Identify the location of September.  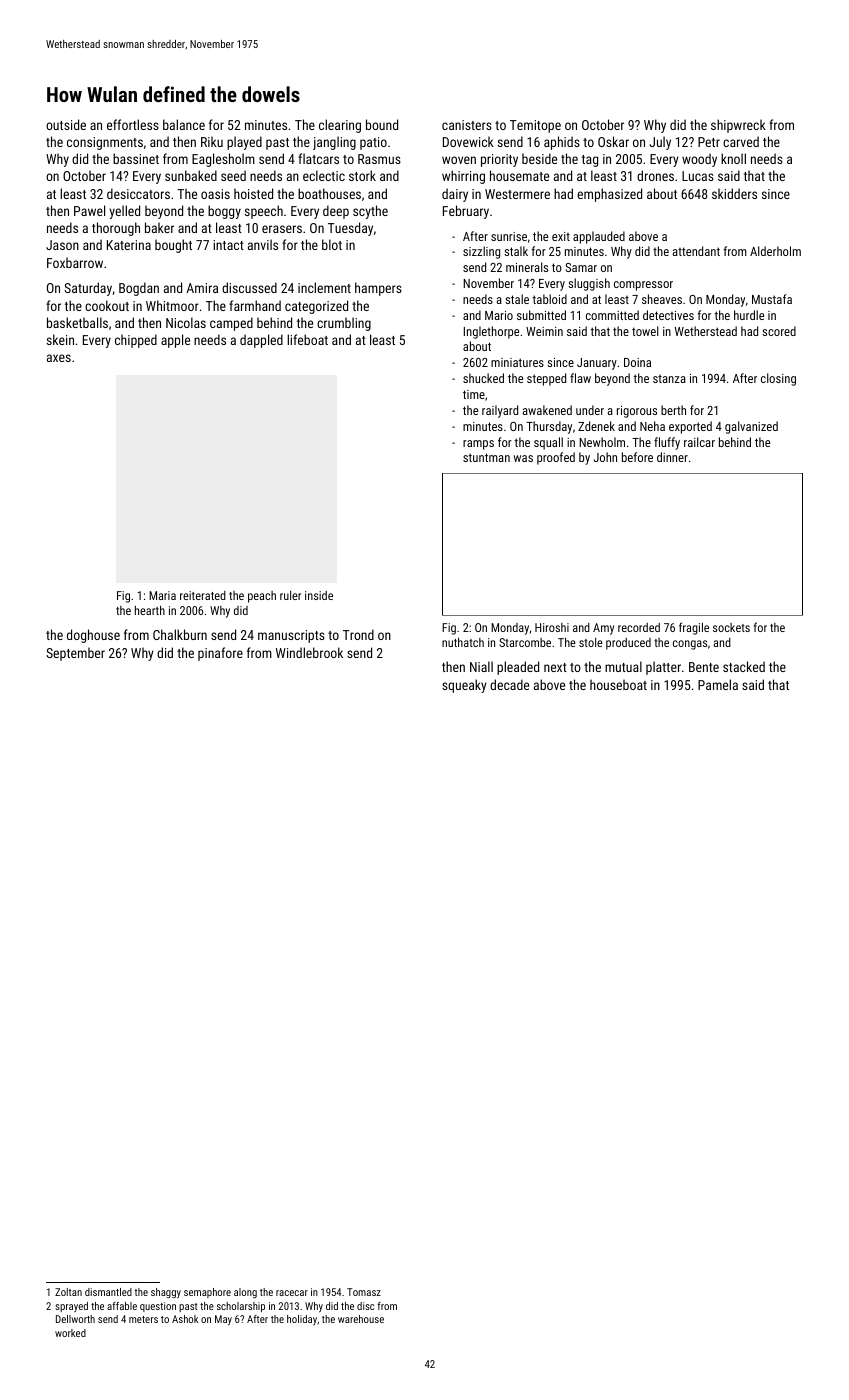
(75, 654).
